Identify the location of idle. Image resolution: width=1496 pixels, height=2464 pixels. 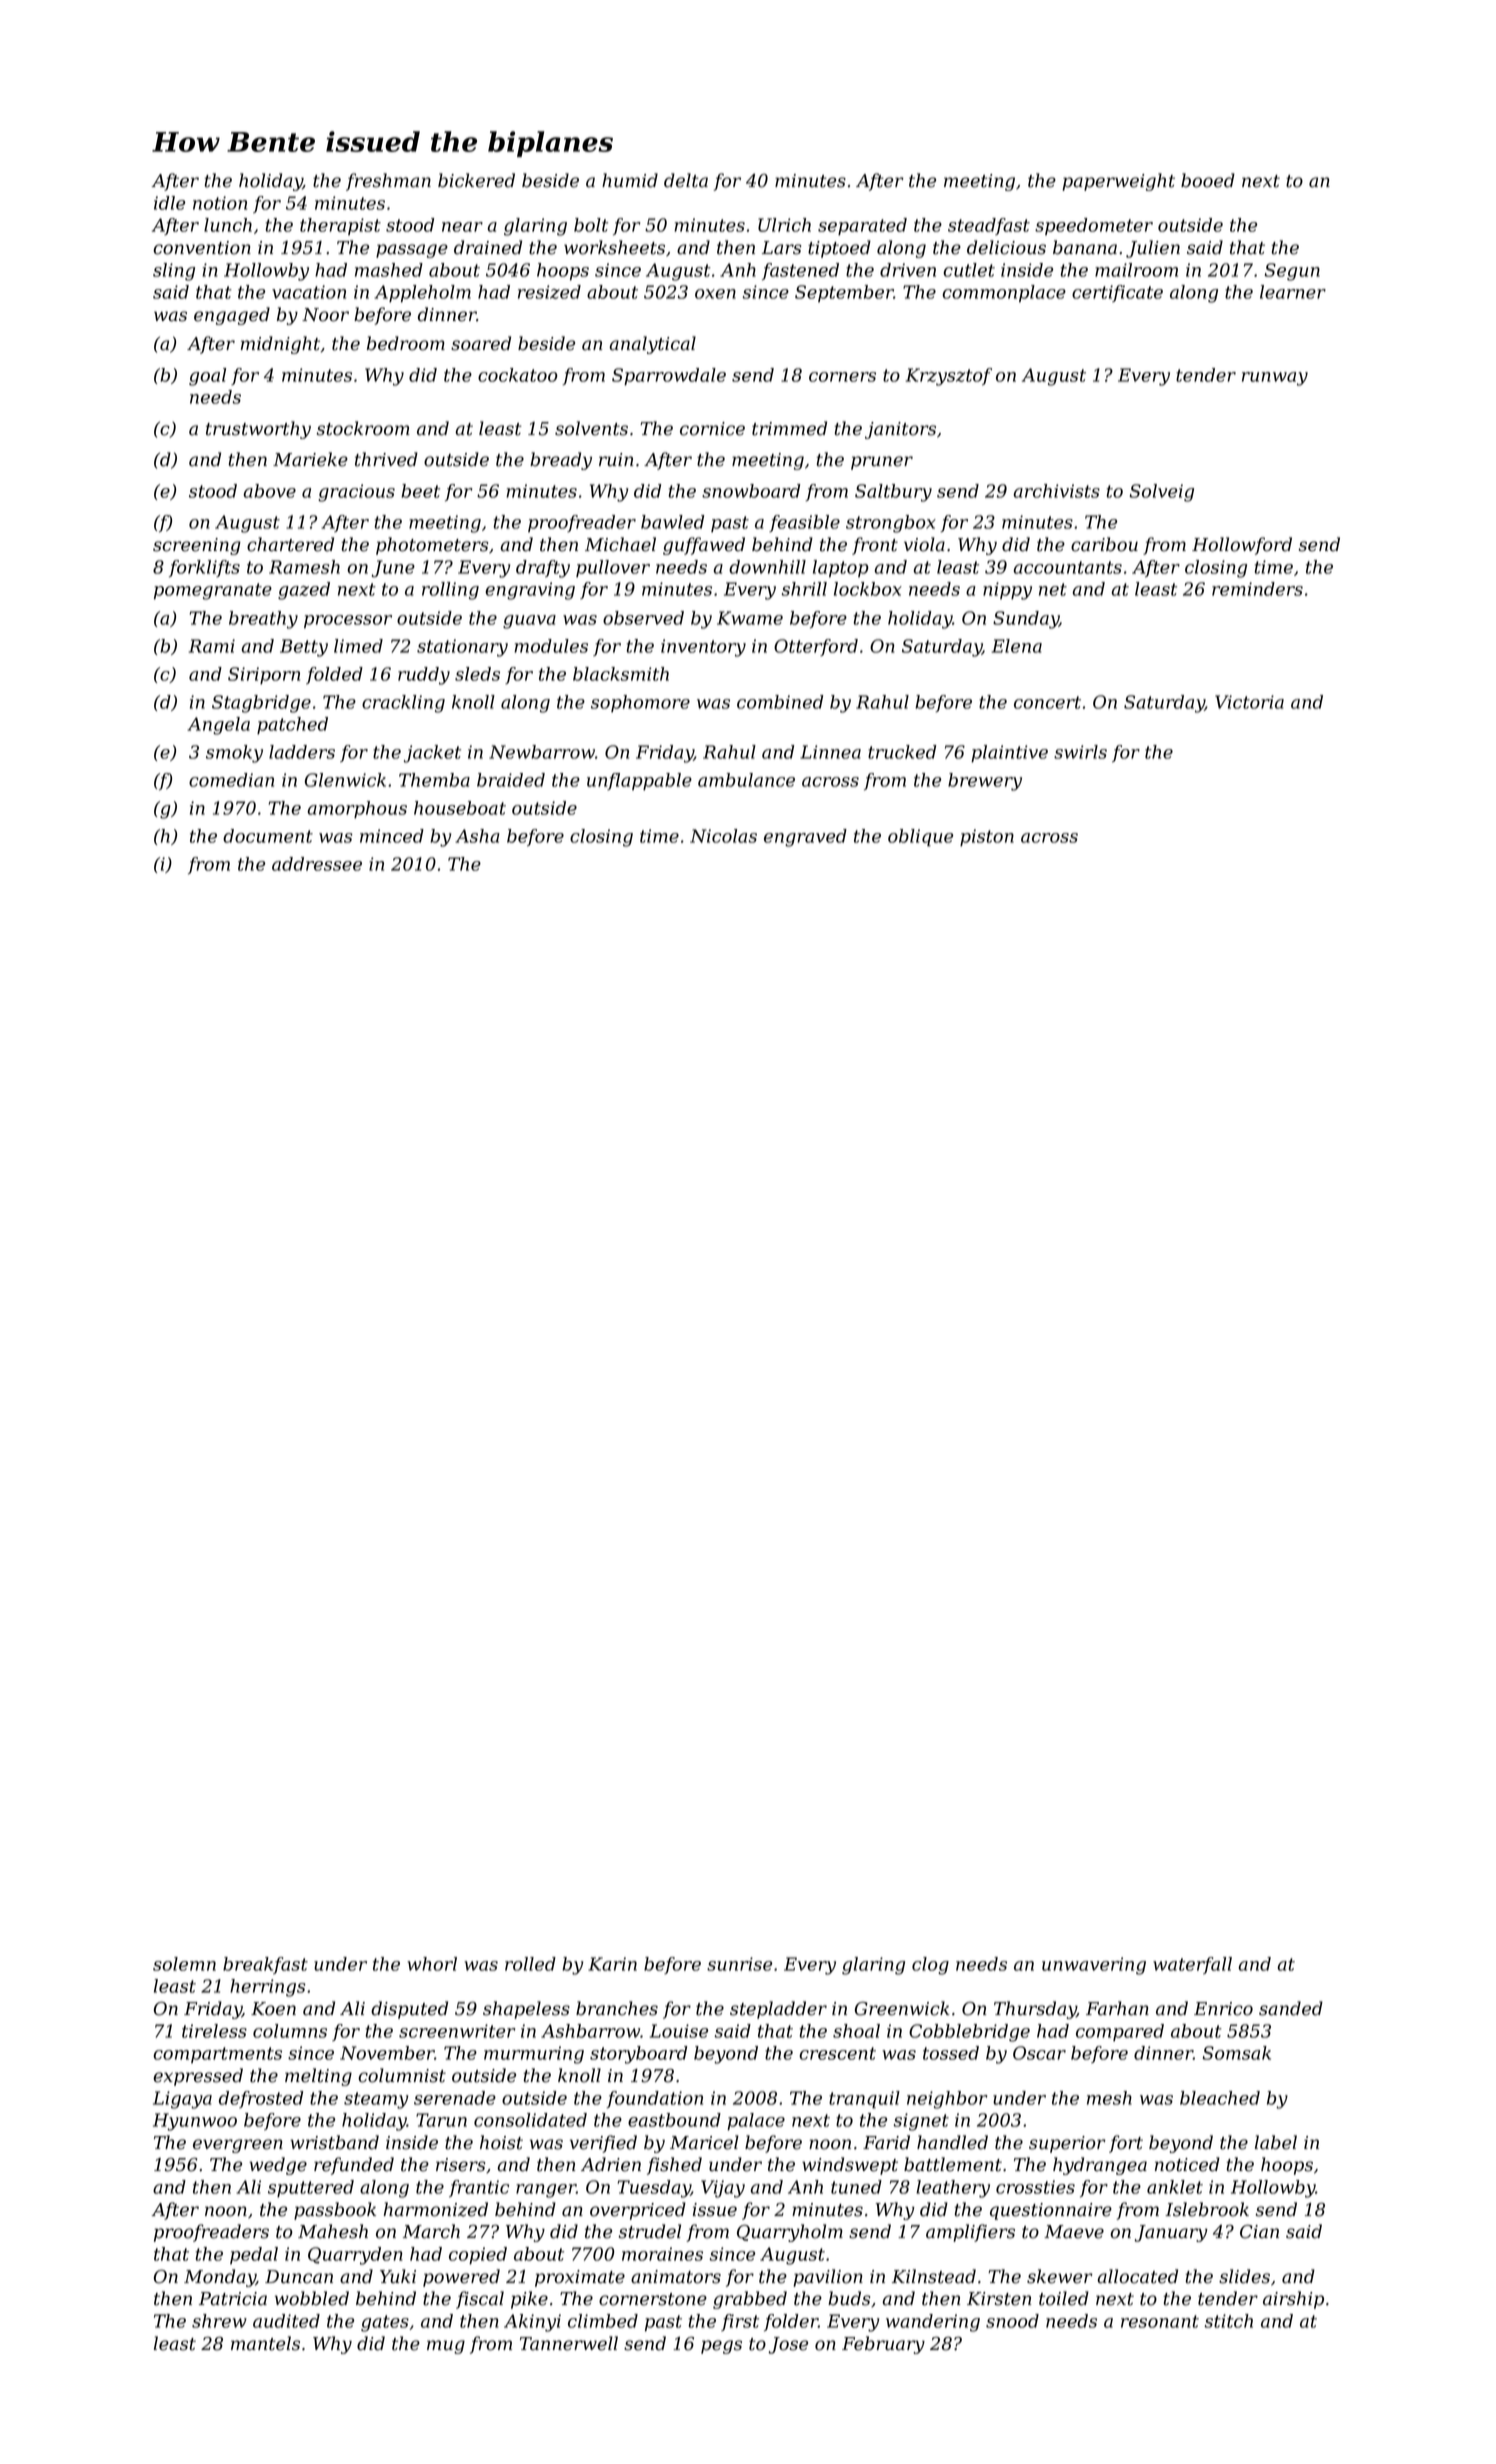
(169, 203).
